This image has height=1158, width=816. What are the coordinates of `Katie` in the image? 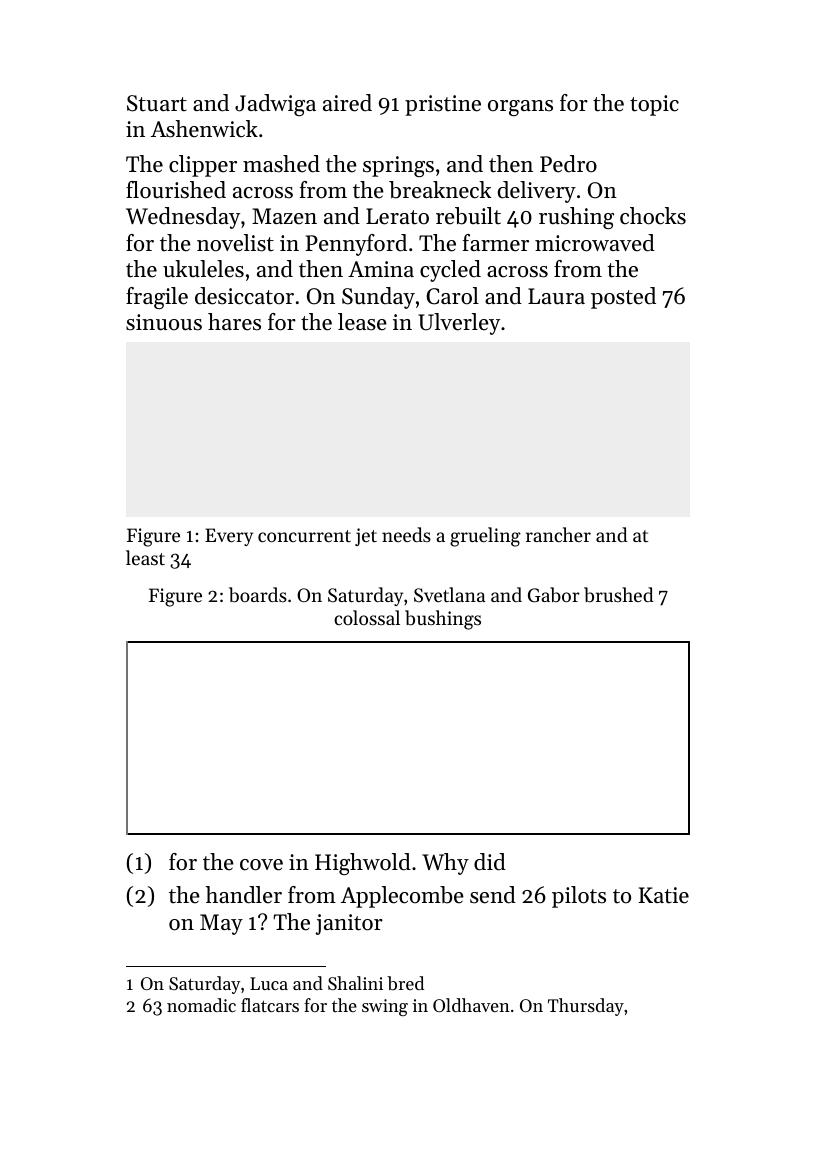 It's located at (664, 895).
